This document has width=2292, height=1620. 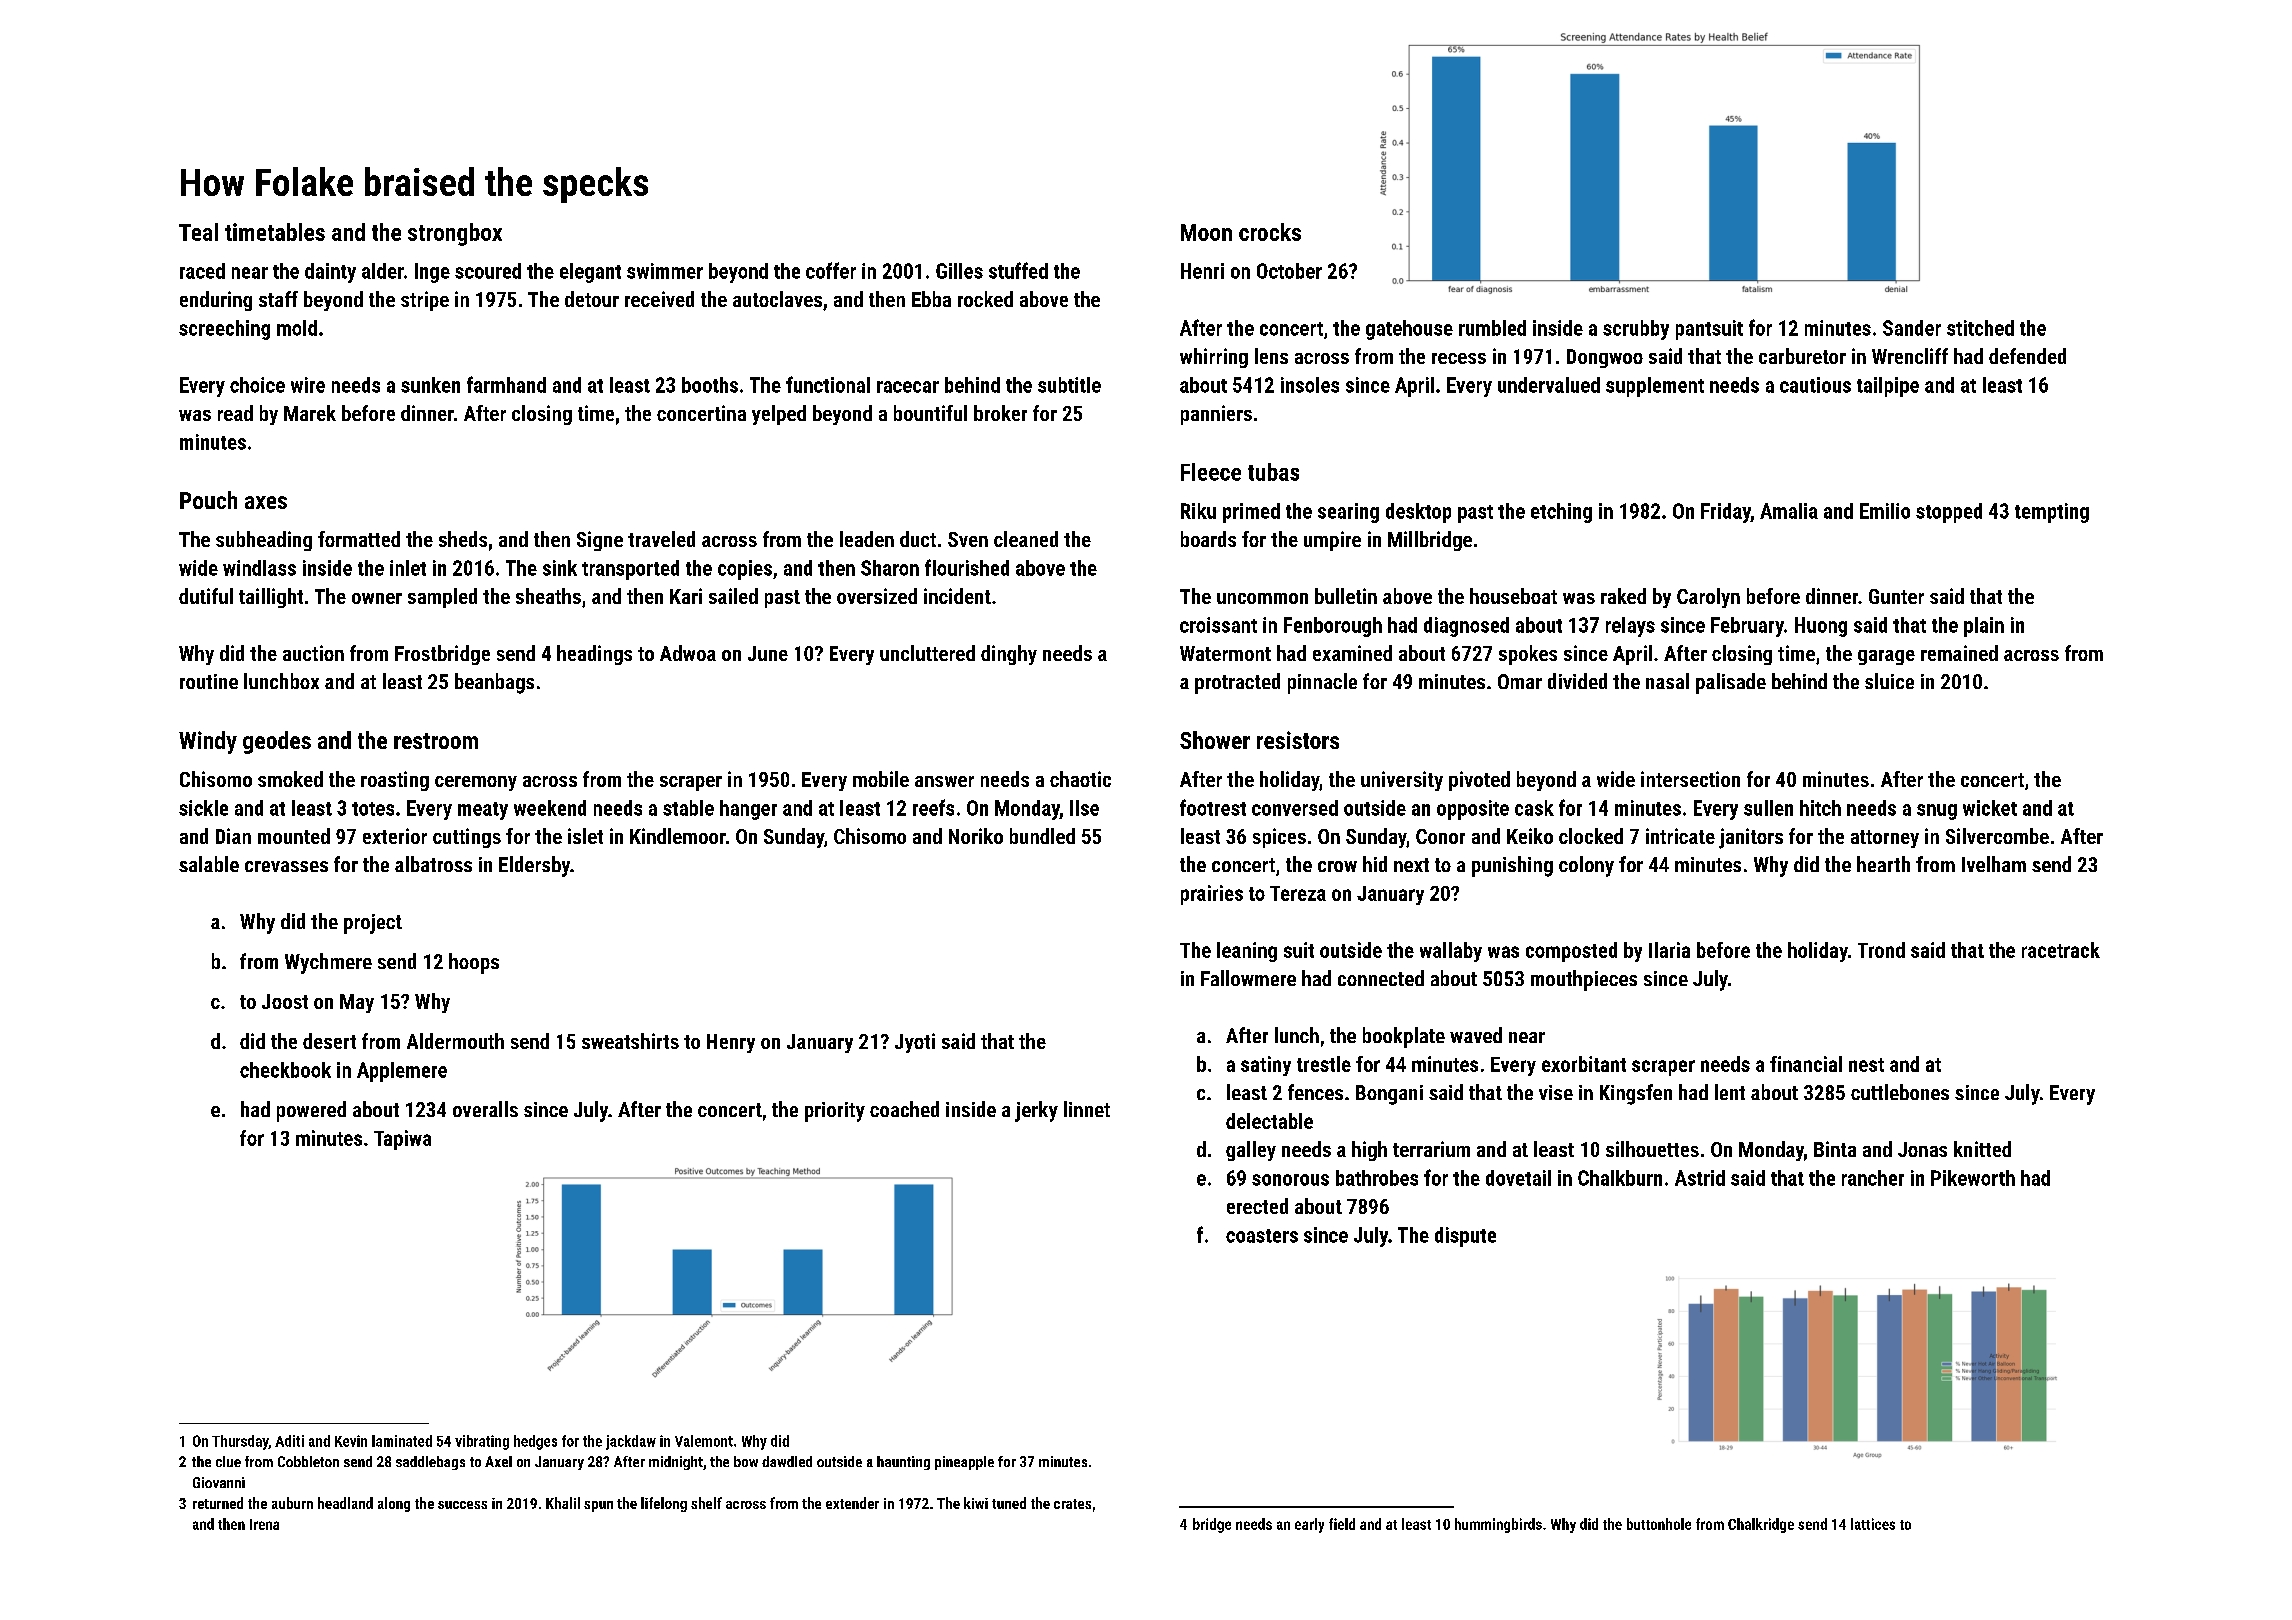 I want to click on jackdaw, so click(x=631, y=1442).
